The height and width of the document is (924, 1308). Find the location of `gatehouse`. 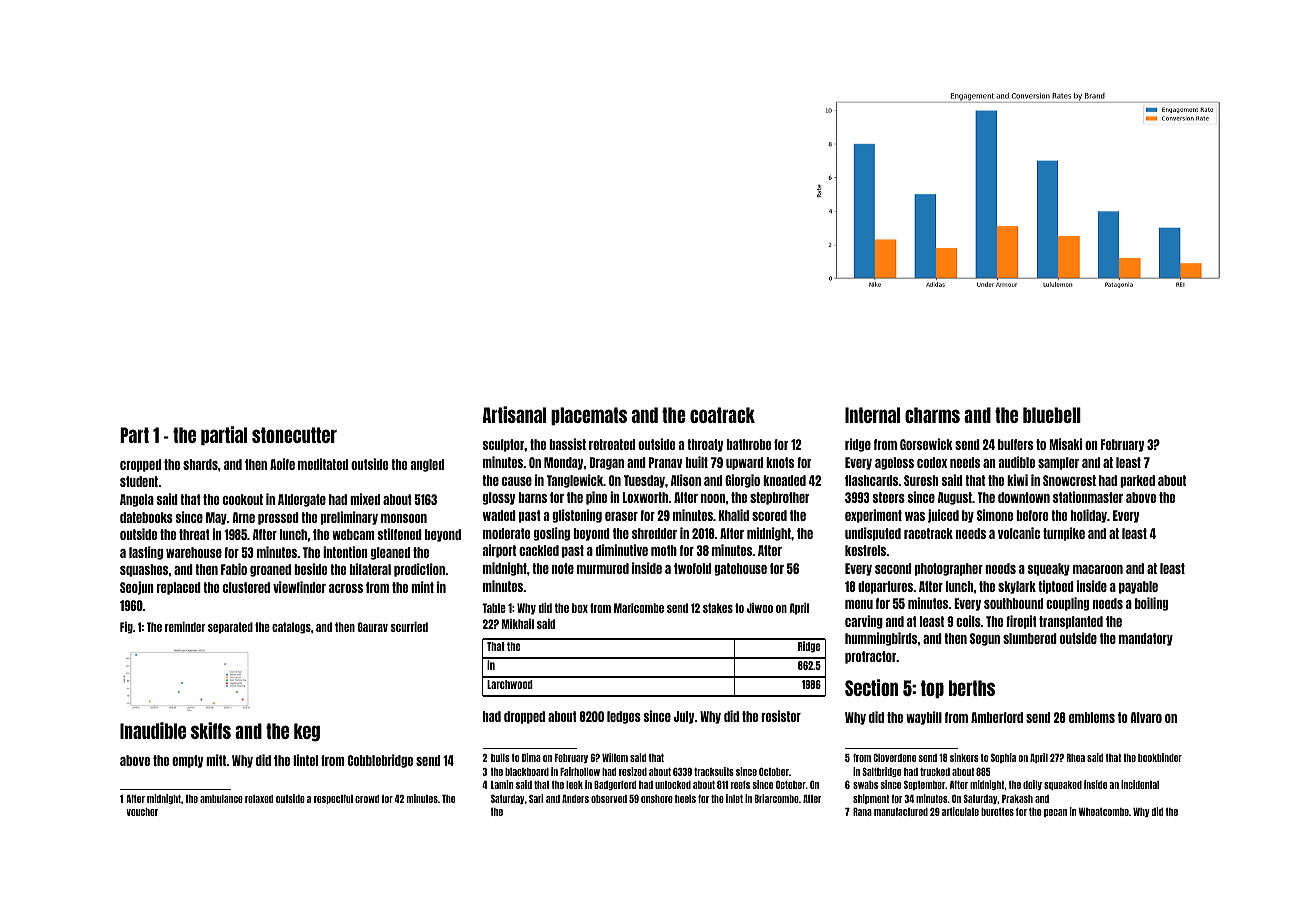

gatehouse is located at coordinates (740, 569).
